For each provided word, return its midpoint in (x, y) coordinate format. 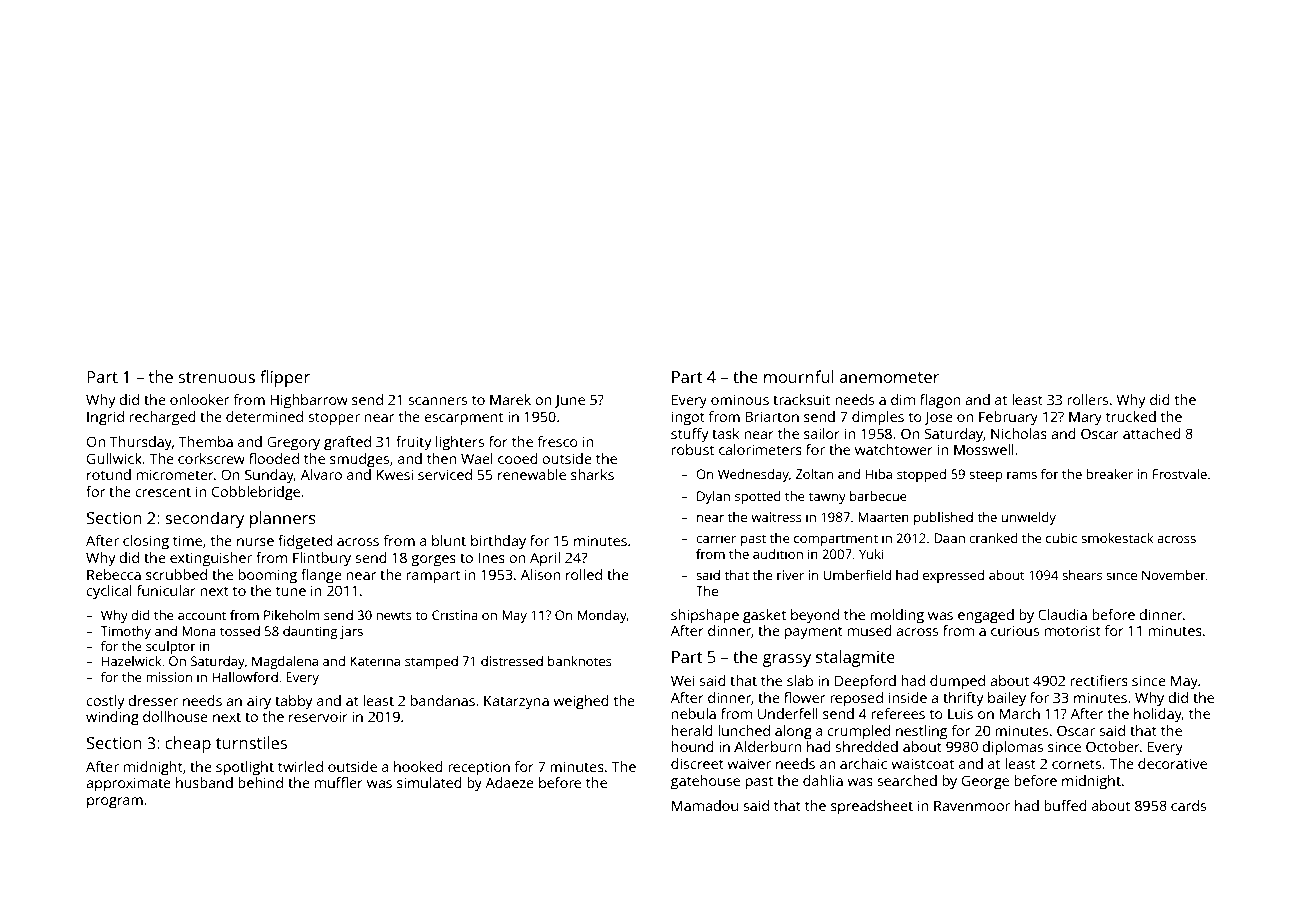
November (1174, 575)
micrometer (175, 474)
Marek (510, 399)
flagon (940, 401)
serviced (445, 474)
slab (800, 680)
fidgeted (305, 542)
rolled (584, 574)
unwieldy (1028, 518)
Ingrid (105, 418)
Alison (540, 574)
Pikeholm (292, 615)
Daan (949, 538)
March (1019, 713)
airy (259, 702)
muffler (339, 782)
